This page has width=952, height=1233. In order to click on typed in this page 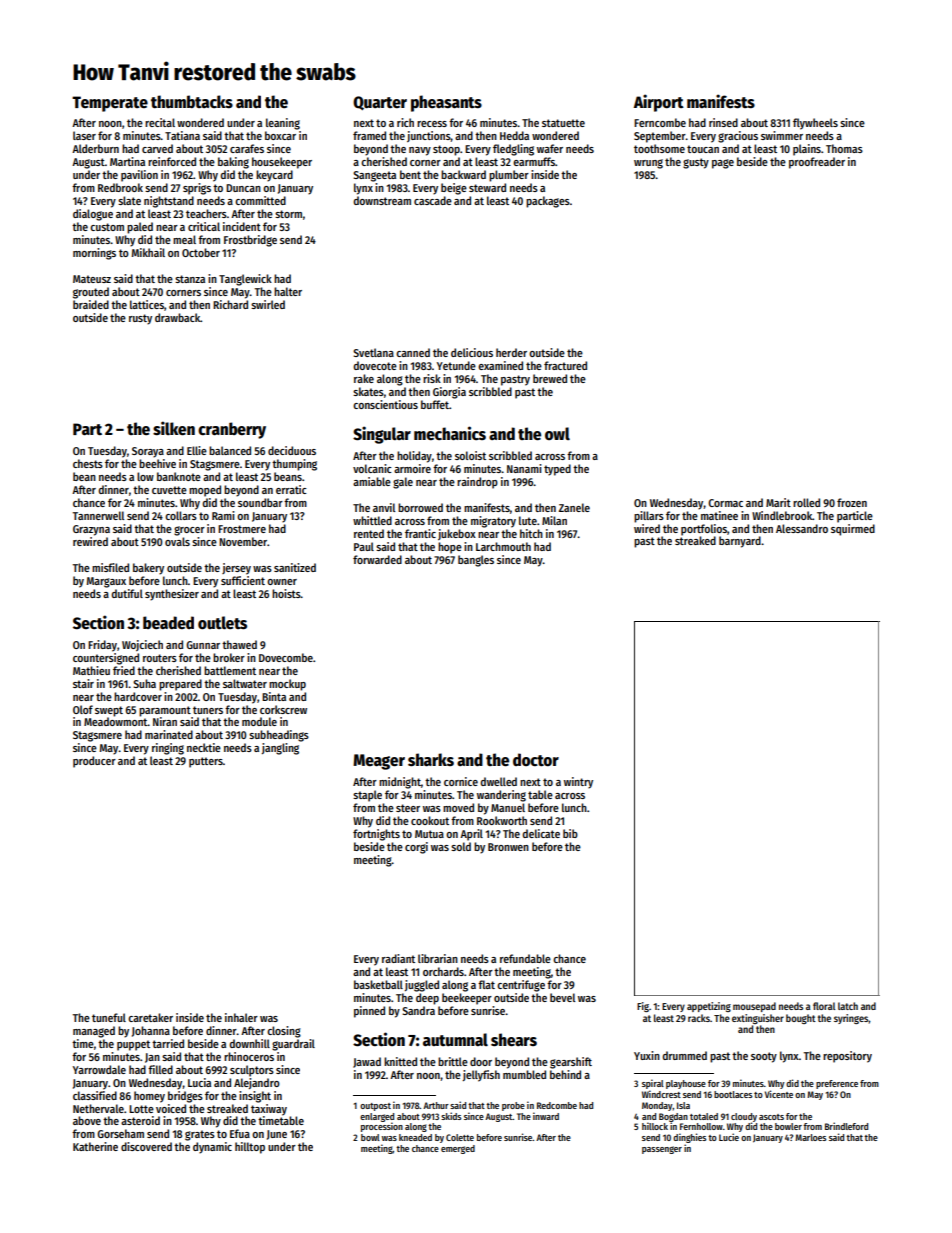, I will do `click(557, 470)`.
